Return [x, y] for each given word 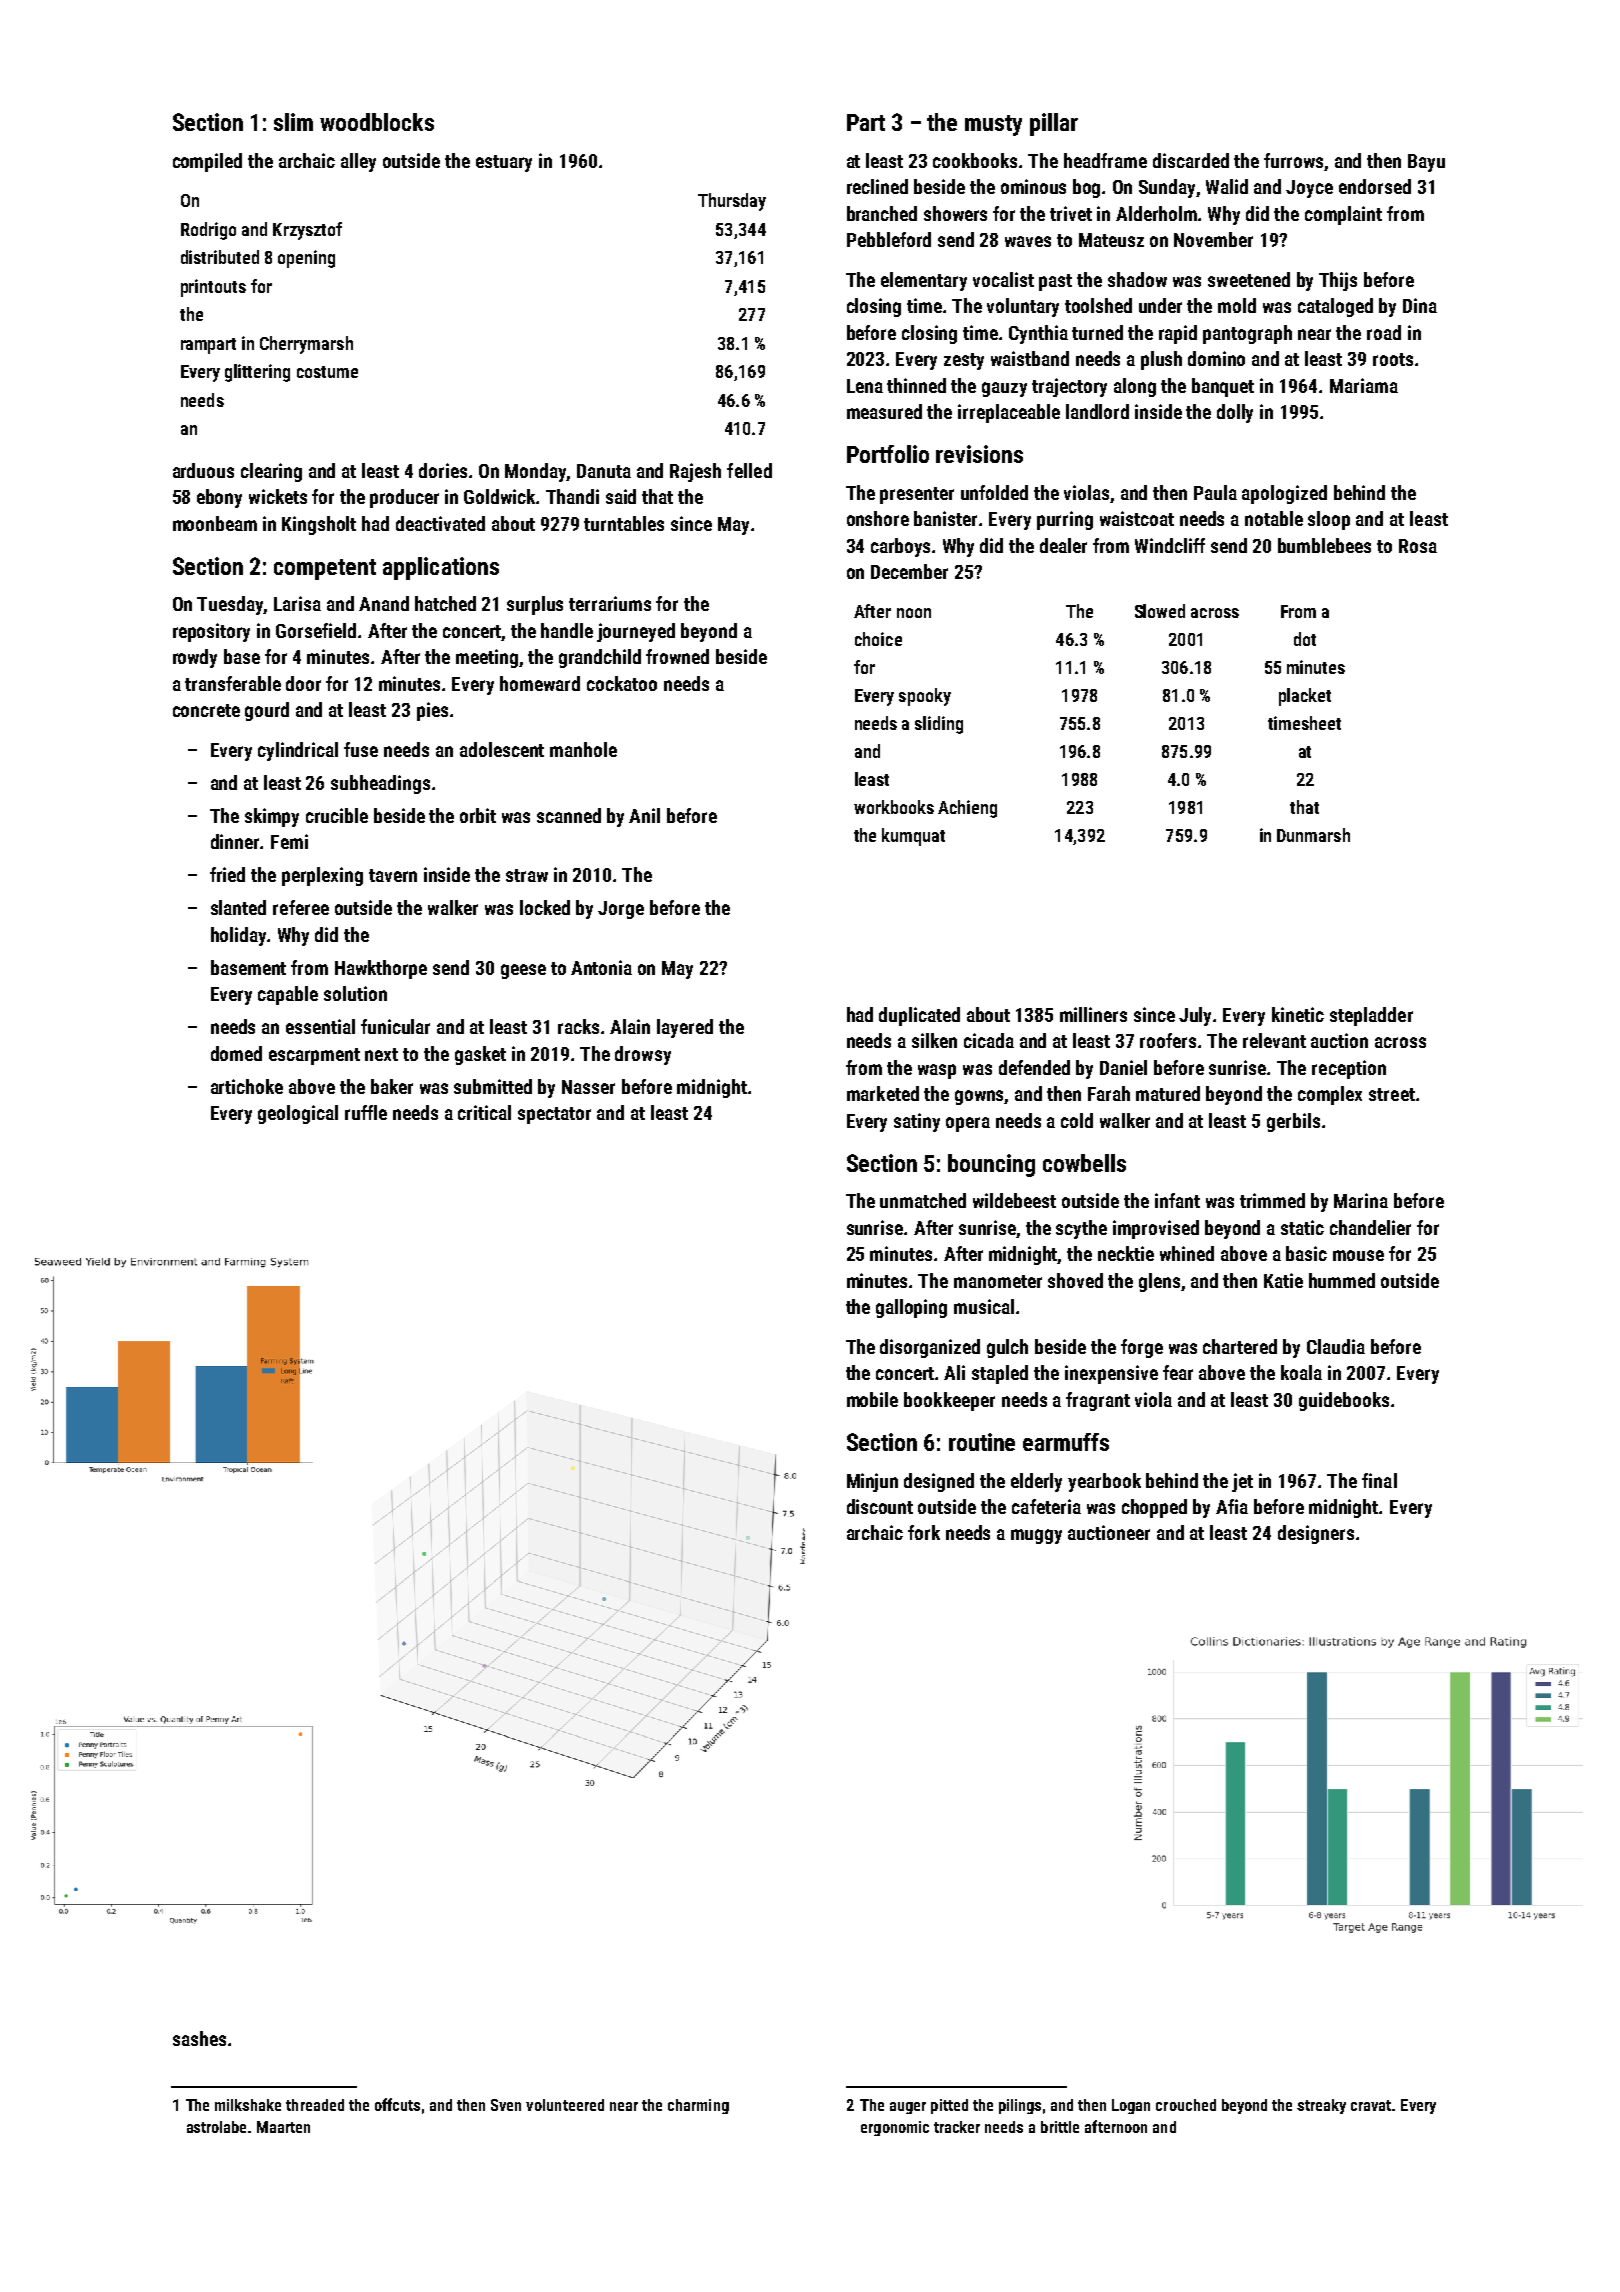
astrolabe [216, 2127]
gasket [480, 1055]
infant [1177, 1200]
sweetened [1249, 279]
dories [443, 470]
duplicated [919, 1016]
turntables [624, 523]
